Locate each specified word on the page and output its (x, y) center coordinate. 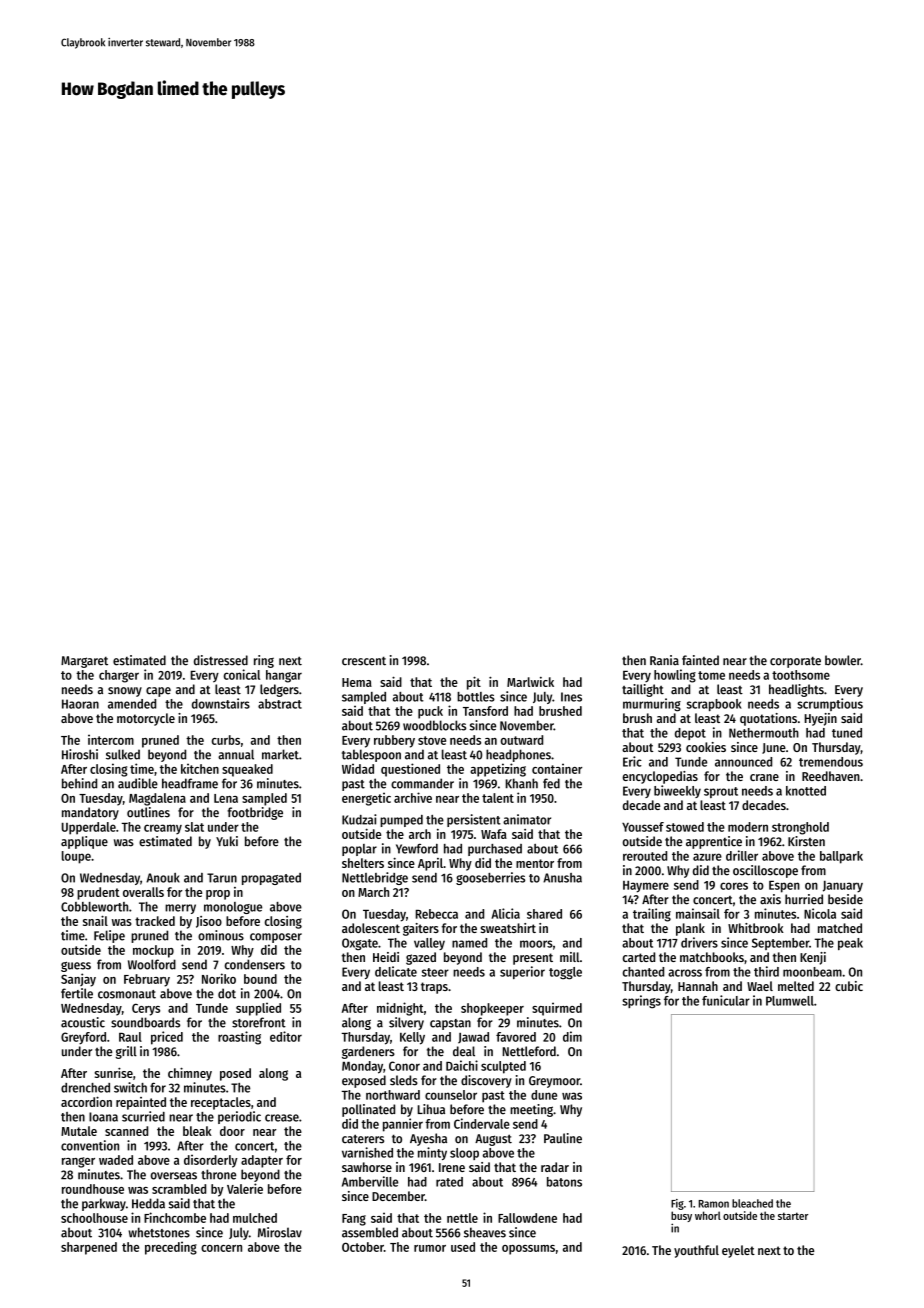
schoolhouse (94, 1218)
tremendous (831, 762)
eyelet (738, 1251)
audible (138, 783)
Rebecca (437, 914)
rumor (430, 1248)
